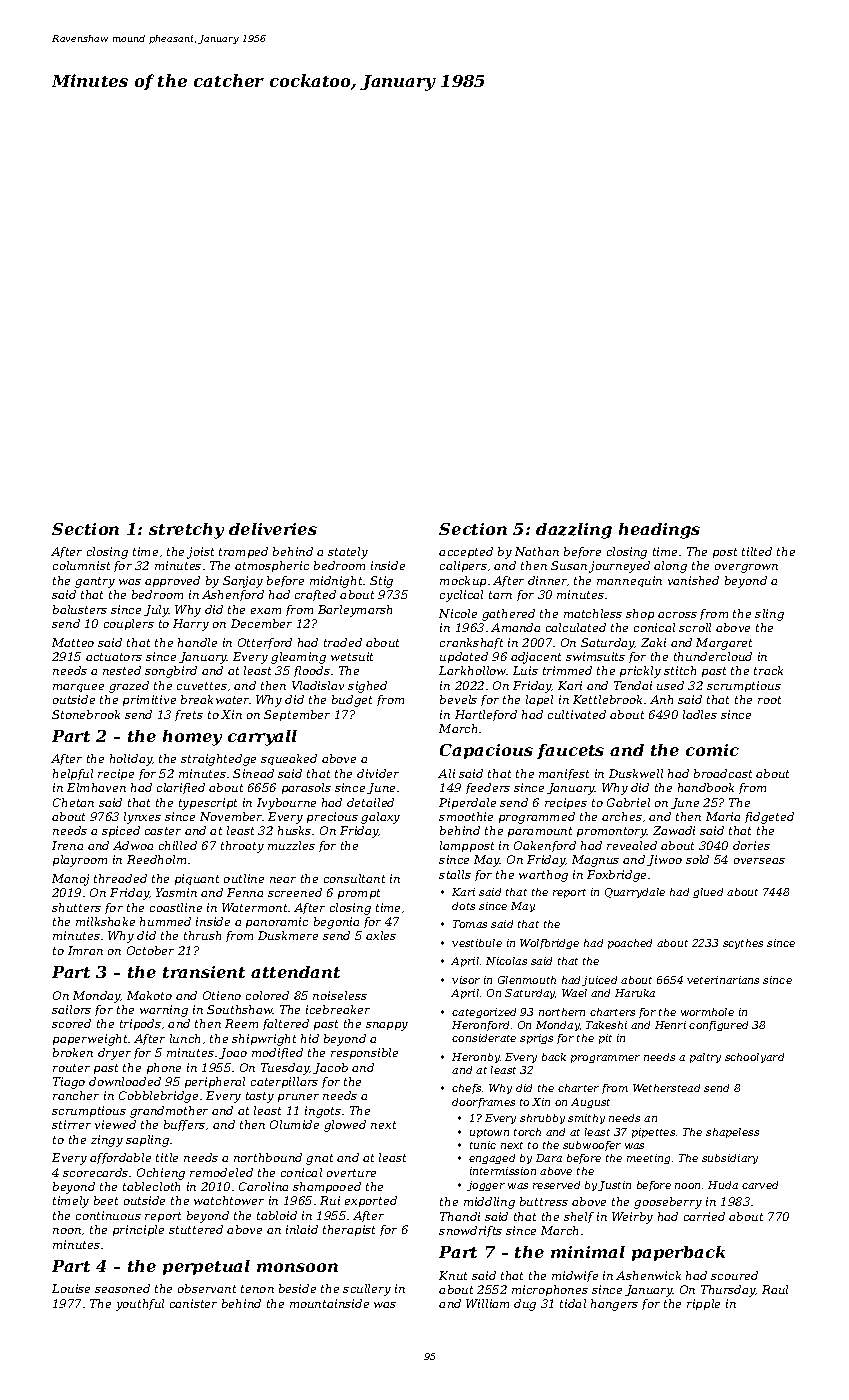  Describe the element at coordinates (371, 1201) in the screenshot. I see `exported` at that location.
